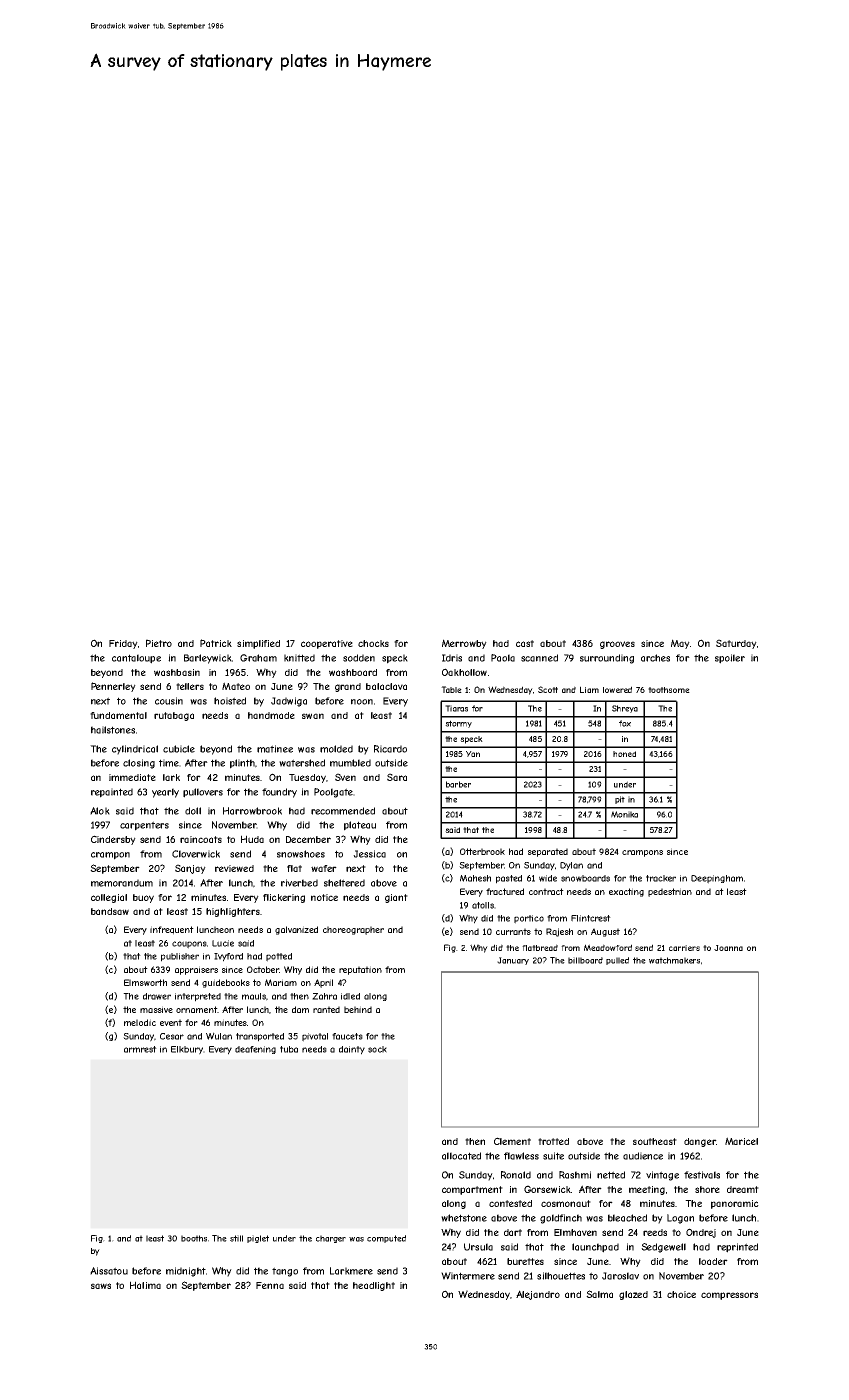 This image has width=849, height=1400. What do you see at coordinates (670, 892) in the image?
I see `pedestrian` at bounding box center [670, 892].
